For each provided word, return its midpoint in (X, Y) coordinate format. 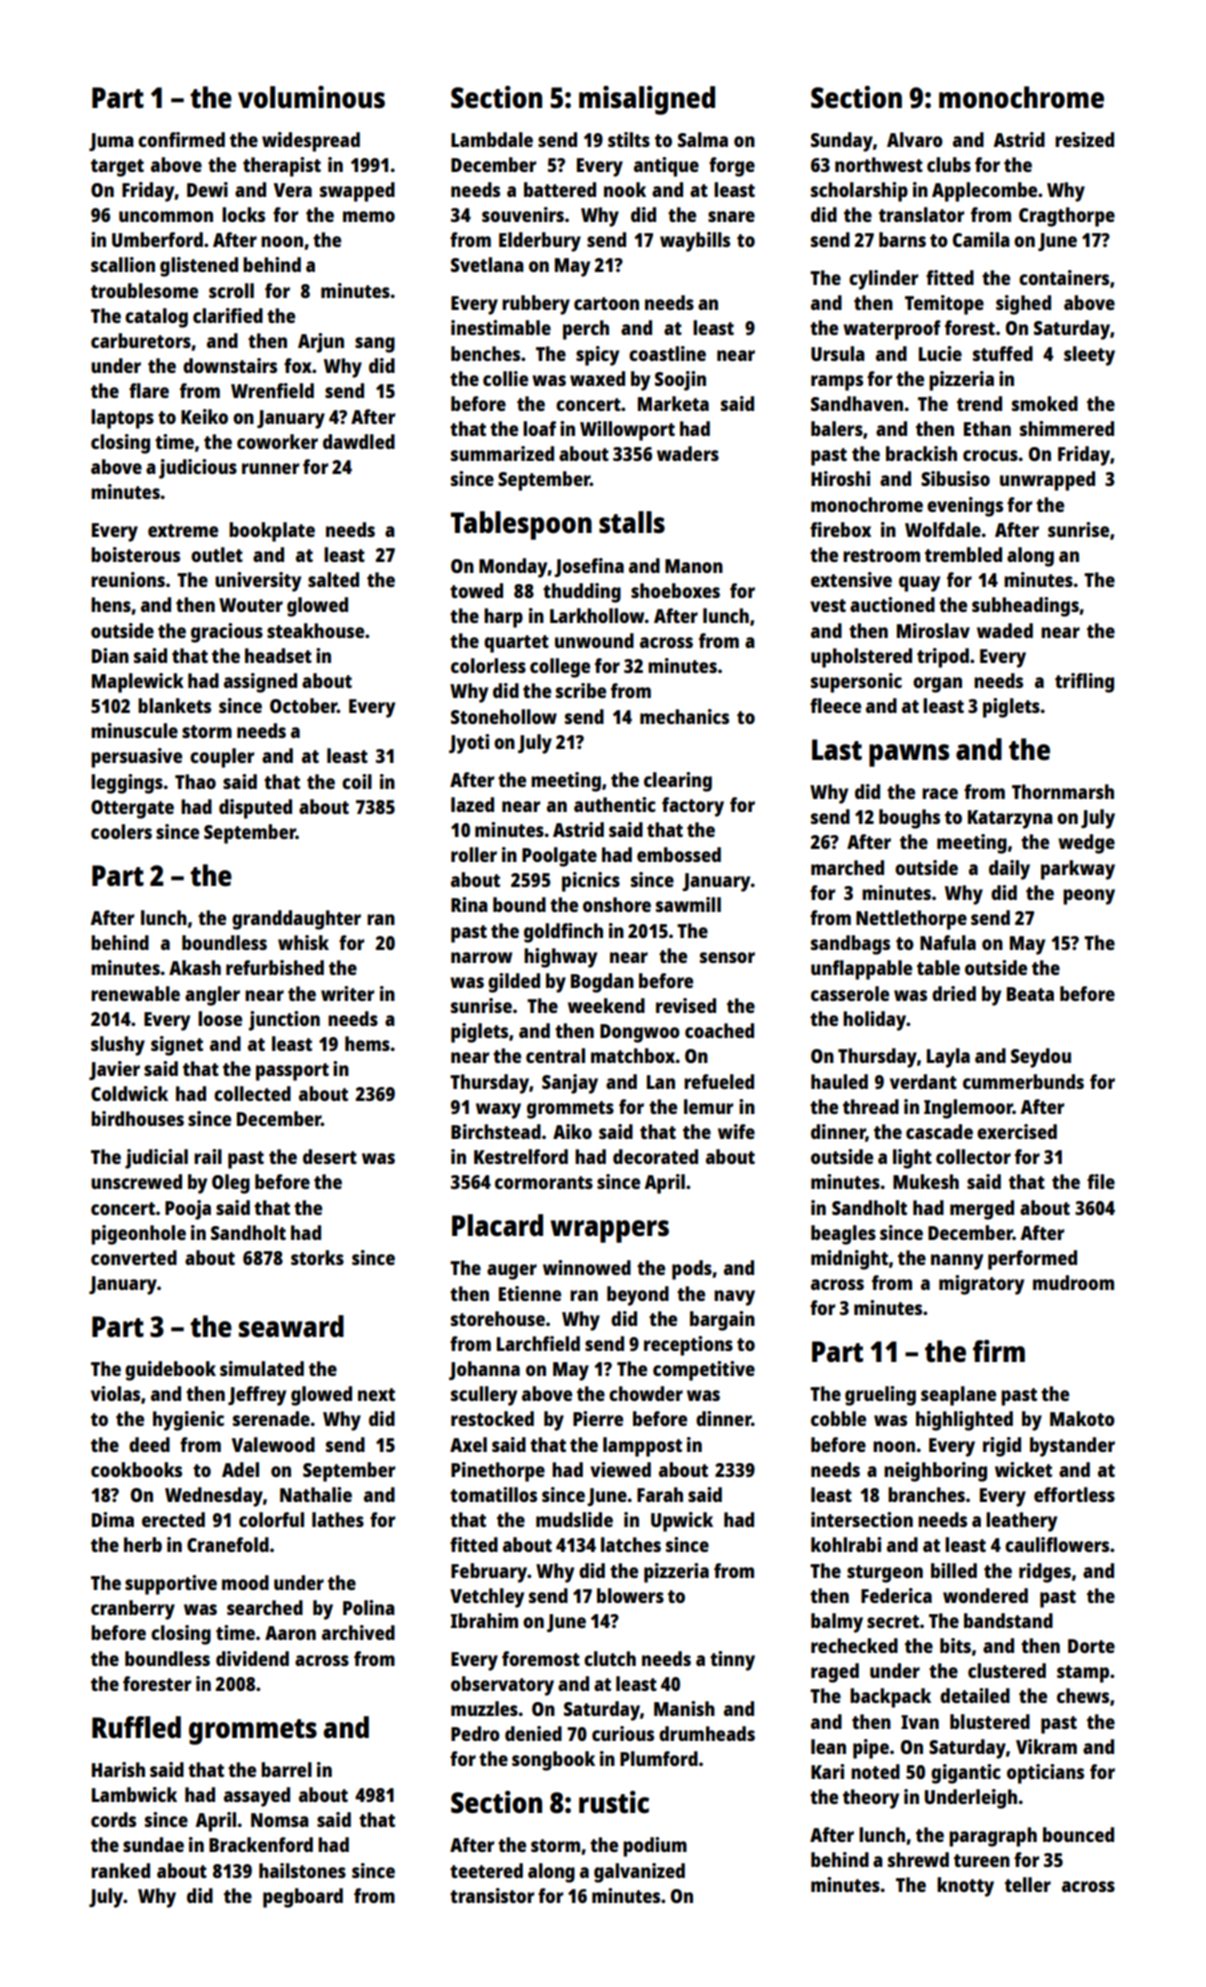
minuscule (134, 730)
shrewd (918, 1859)
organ (937, 685)
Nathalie (316, 1494)
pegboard (303, 1898)
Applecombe (984, 192)
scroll (231, 290)
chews (1083, 1695)
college (560, 668)
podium (655, 1847)
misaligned (647, 100)
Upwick (682, 1522)
